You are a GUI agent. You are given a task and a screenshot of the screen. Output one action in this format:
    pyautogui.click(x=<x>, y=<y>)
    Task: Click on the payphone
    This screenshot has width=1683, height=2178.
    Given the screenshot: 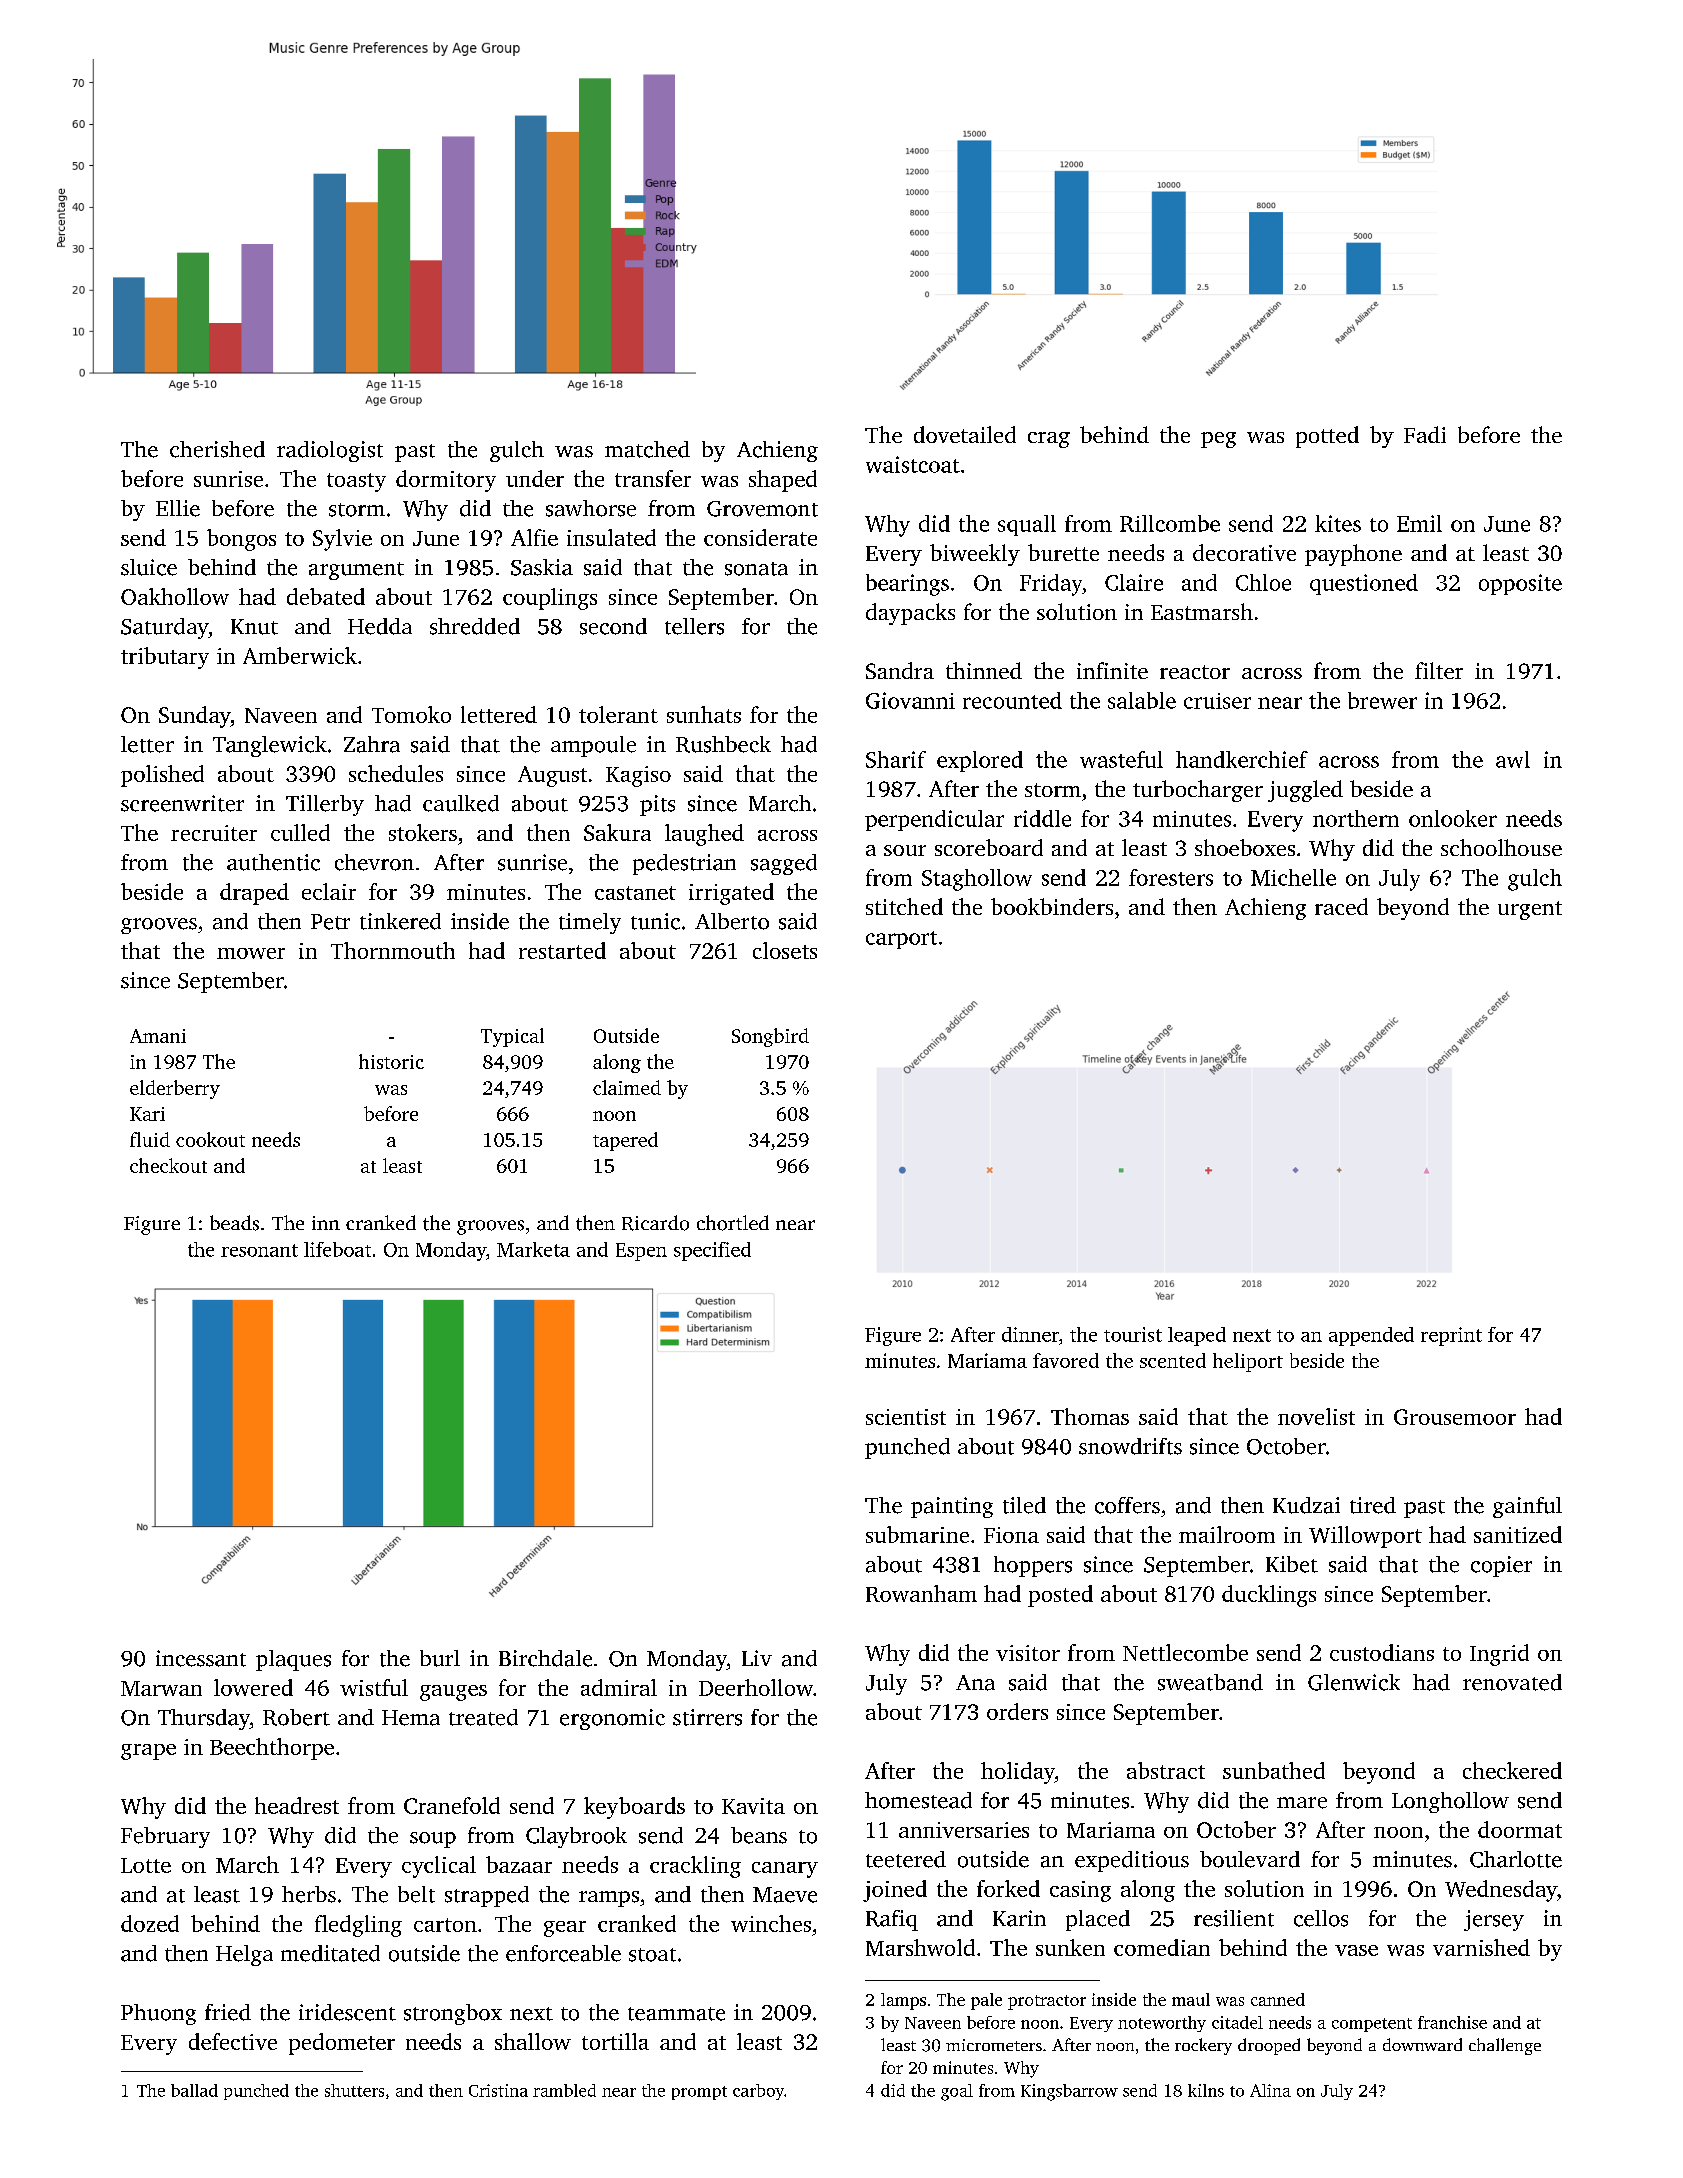 What is the action you would take?
    pyautogui.click(x=1353, y=555)
